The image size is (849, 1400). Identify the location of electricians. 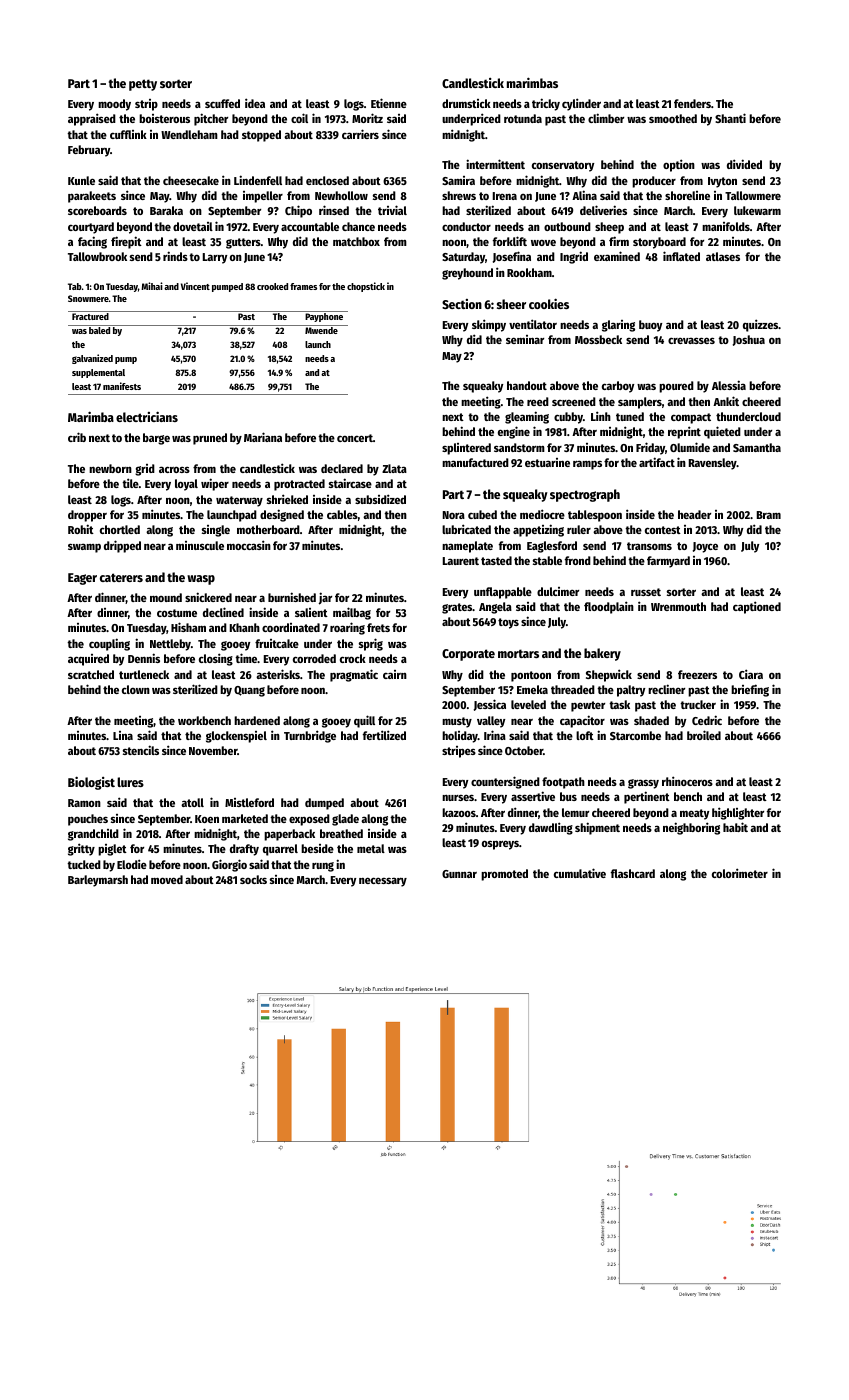
(147, 416).
